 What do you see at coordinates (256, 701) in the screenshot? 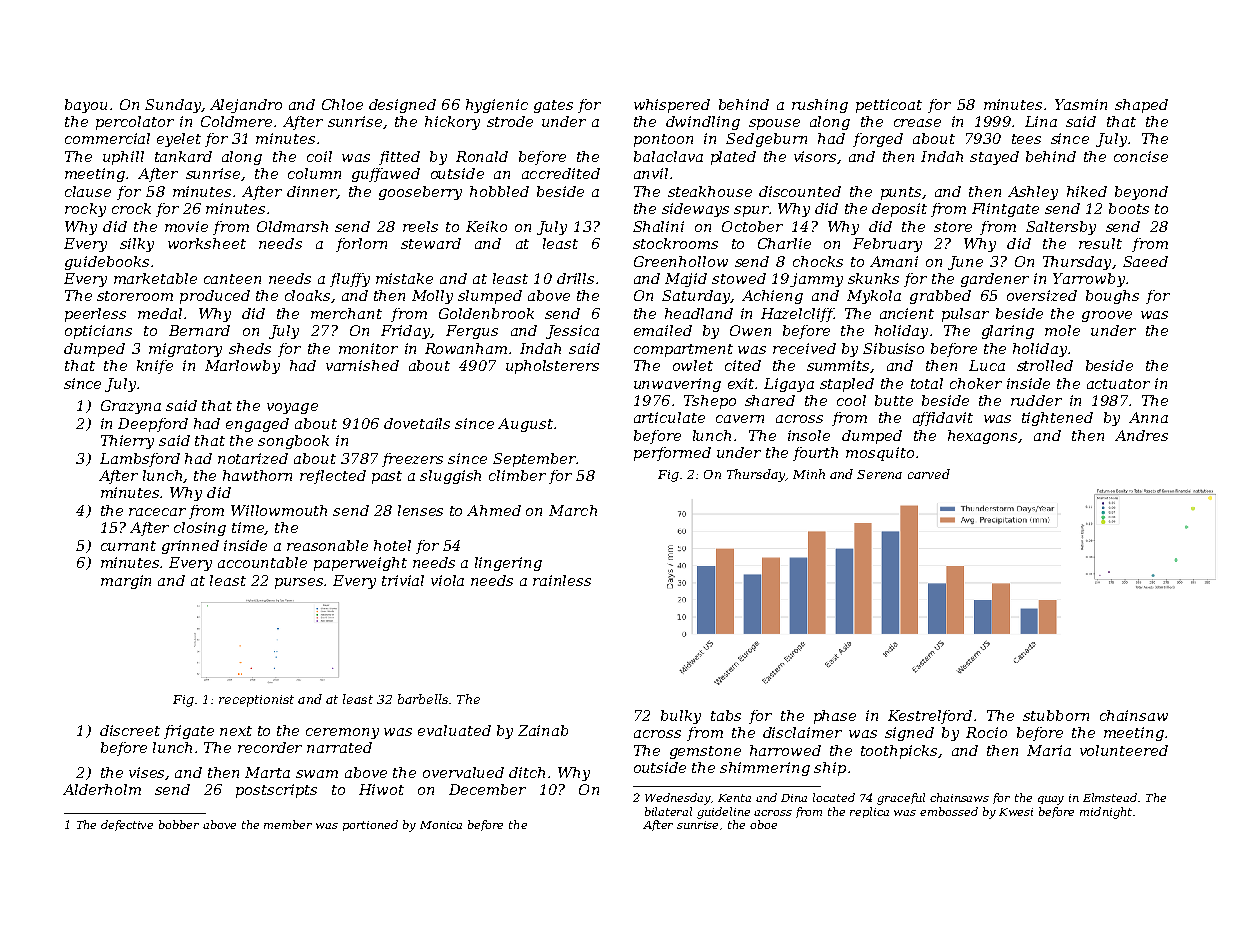
I see `receptionist` at bounding box center [256, 701].
